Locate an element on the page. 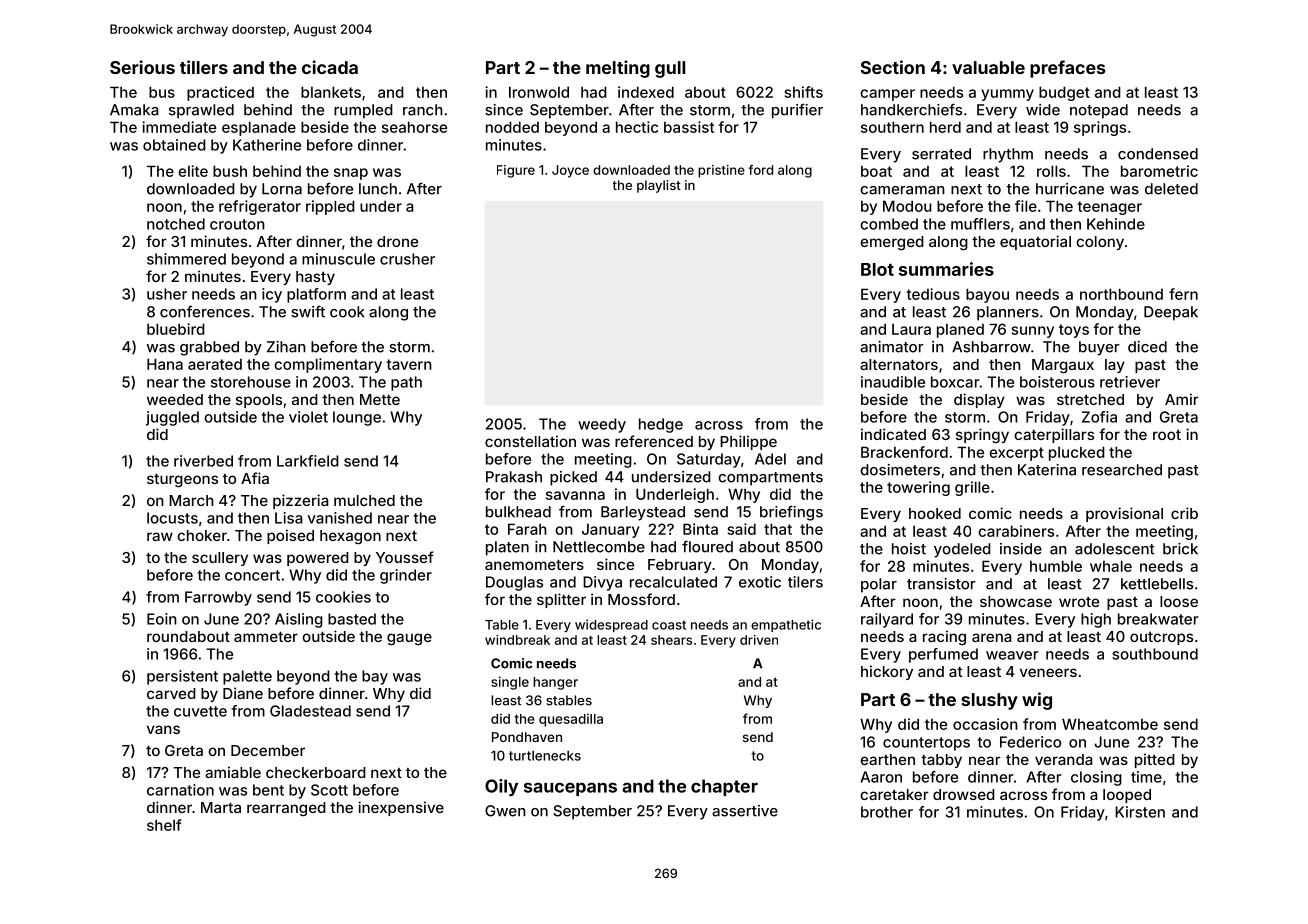  herd is located at coordinates (945, 127).
